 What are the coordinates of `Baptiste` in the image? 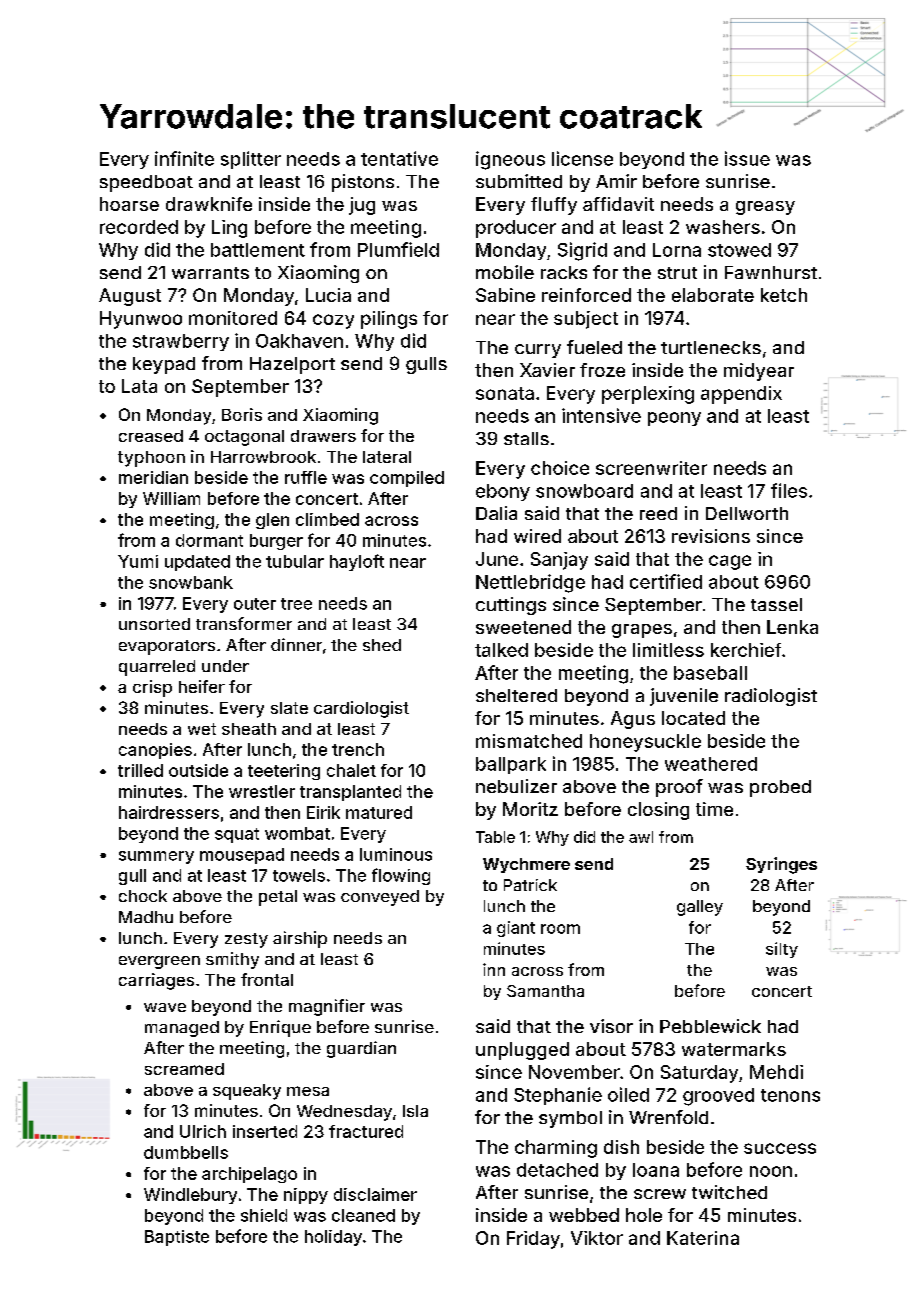 It's located at (177, 1238).
